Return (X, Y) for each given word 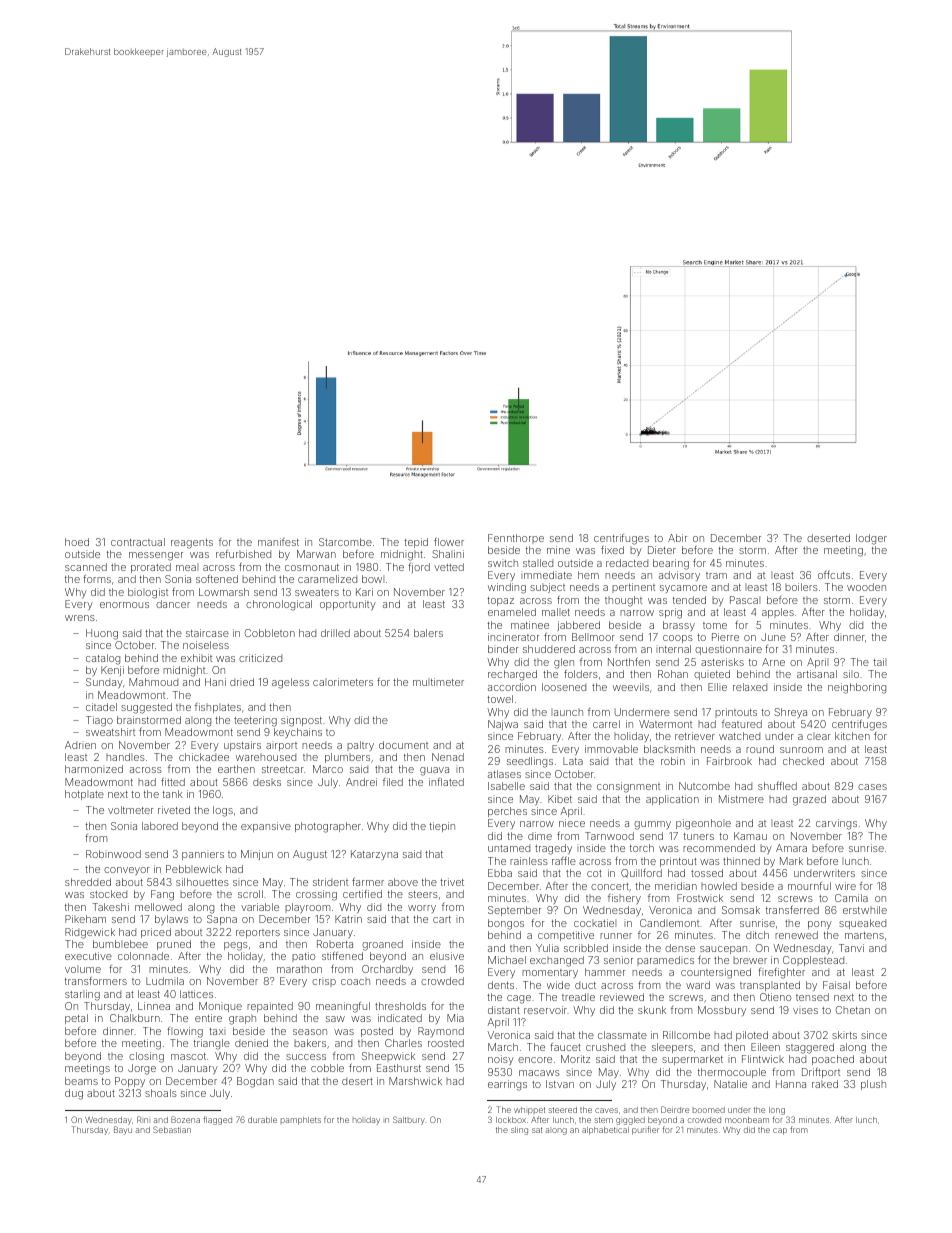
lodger (871, 539)
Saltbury (409, 1120)
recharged (512, 675)
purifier (645, 1130)
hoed (77, 542)
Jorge (142, 1069)
